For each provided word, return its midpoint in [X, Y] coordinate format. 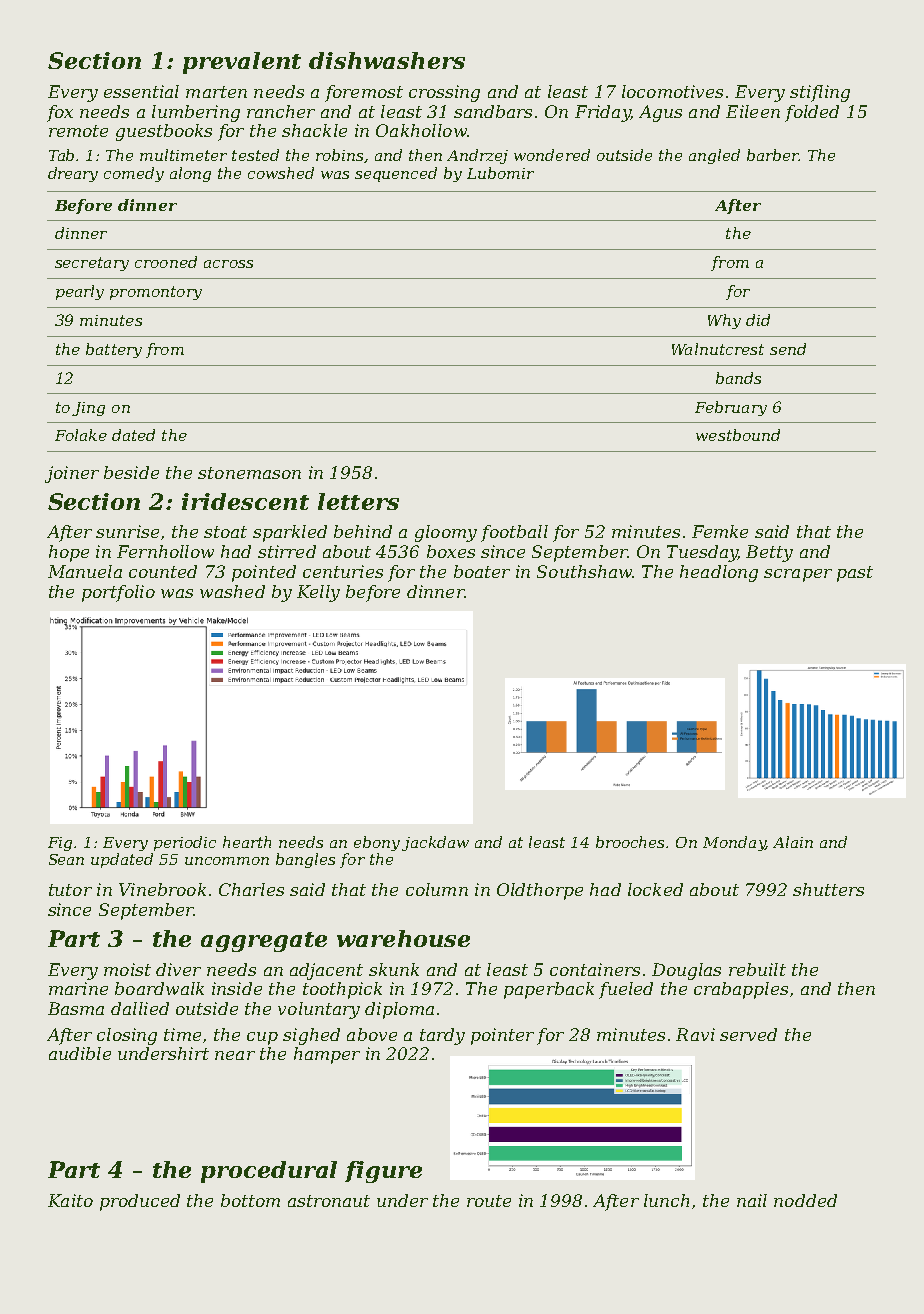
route [489, 1201]
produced [140, 1202]
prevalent [242, 63]
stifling [820, 93]
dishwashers [387, 60]
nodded [805, 1200]
